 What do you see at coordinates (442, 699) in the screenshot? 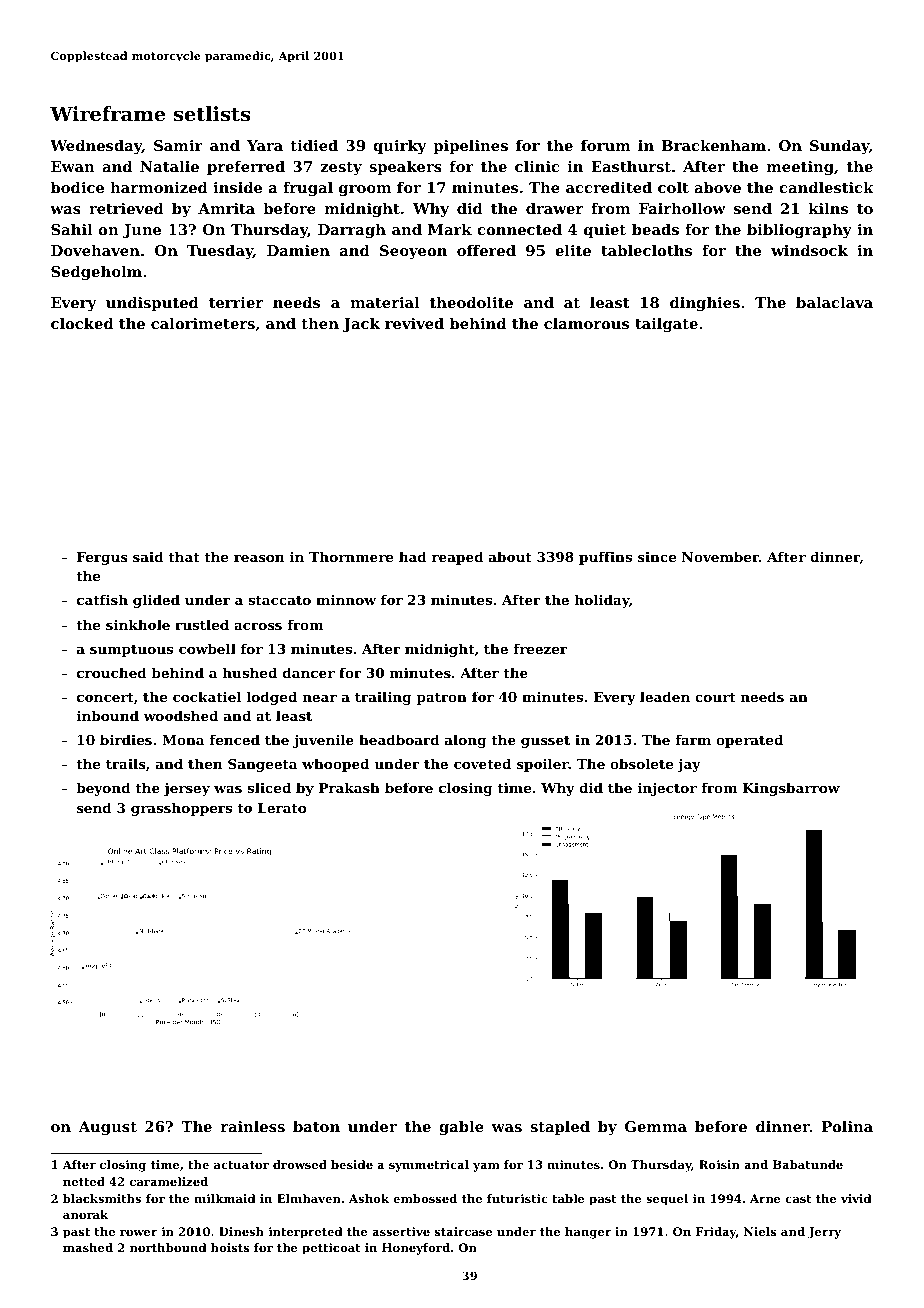
I see `patron` at bounding box center [442, 699].
